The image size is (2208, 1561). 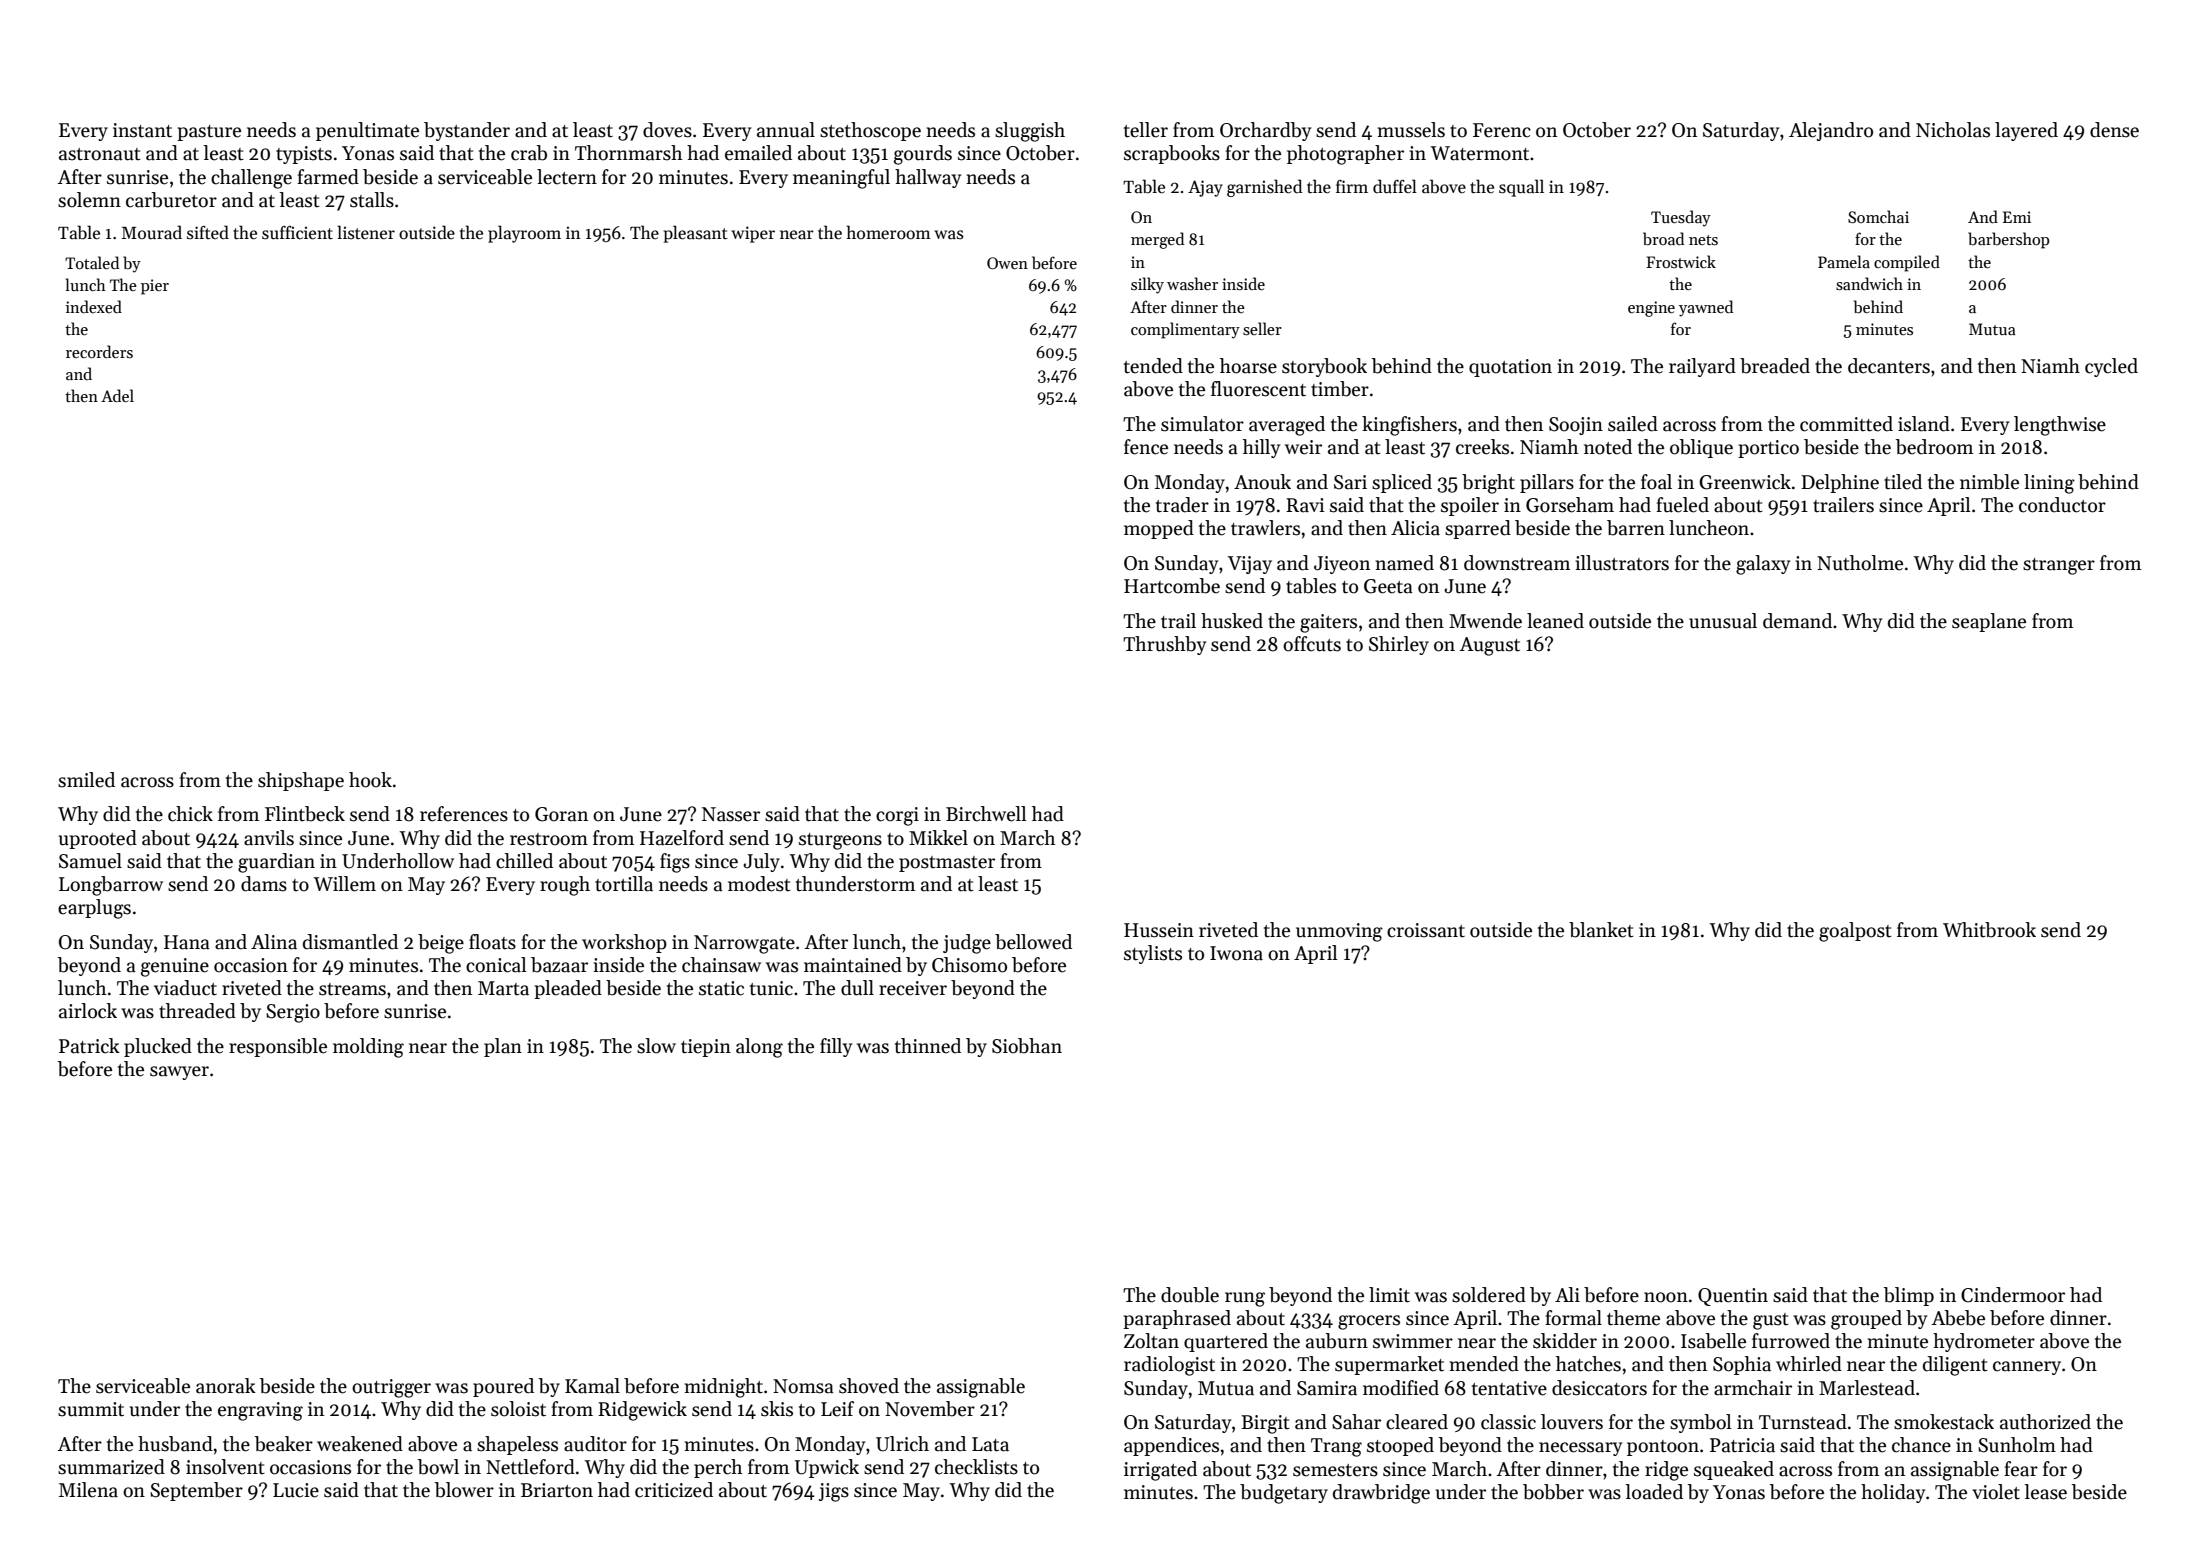 What do you see at coordinates (2111, 367) in the screenshot?
I see `cycled` at bounding box center [2111, 367].
